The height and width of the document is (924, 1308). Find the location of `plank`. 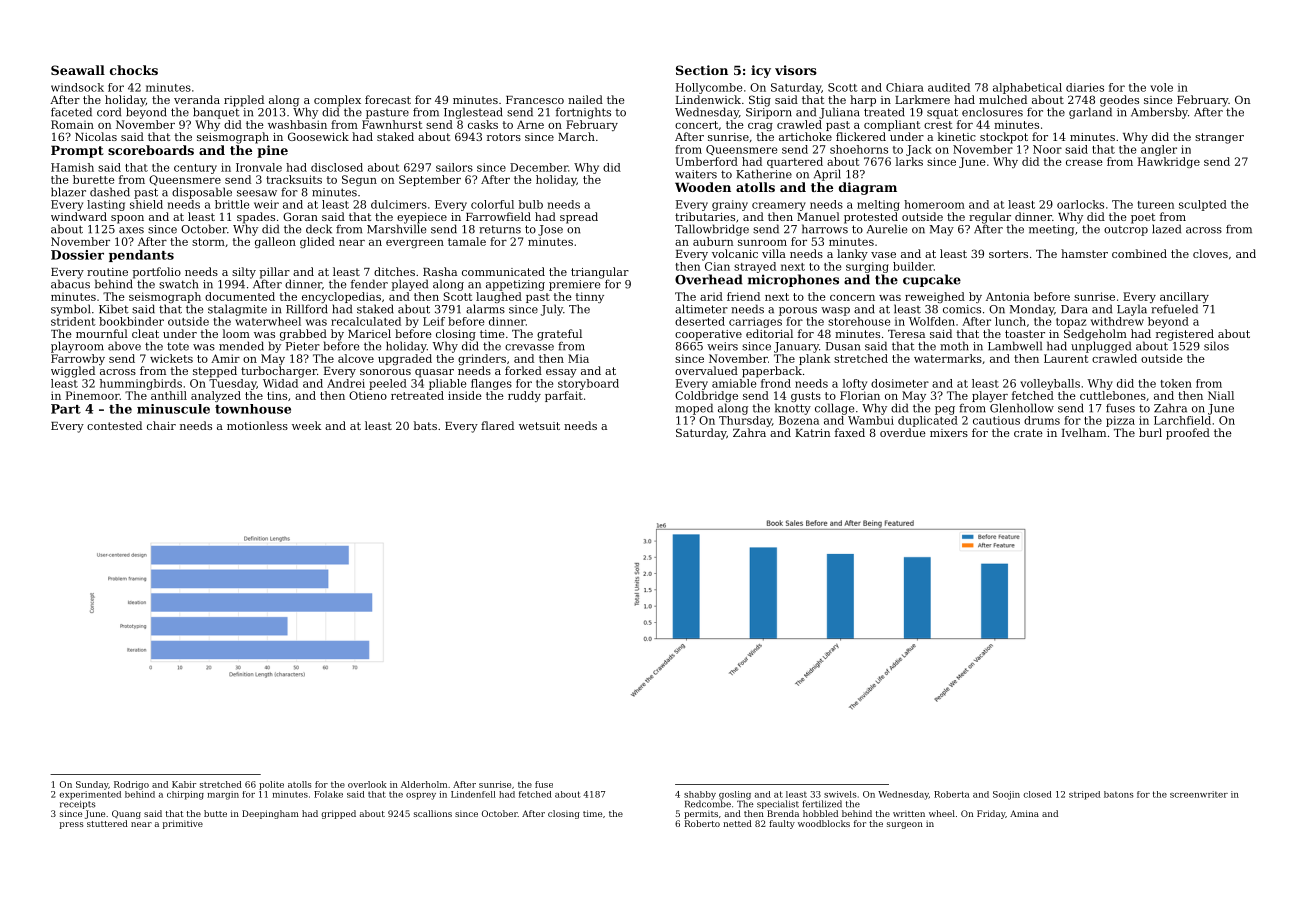

plank is located at coordinates (814, 359).
